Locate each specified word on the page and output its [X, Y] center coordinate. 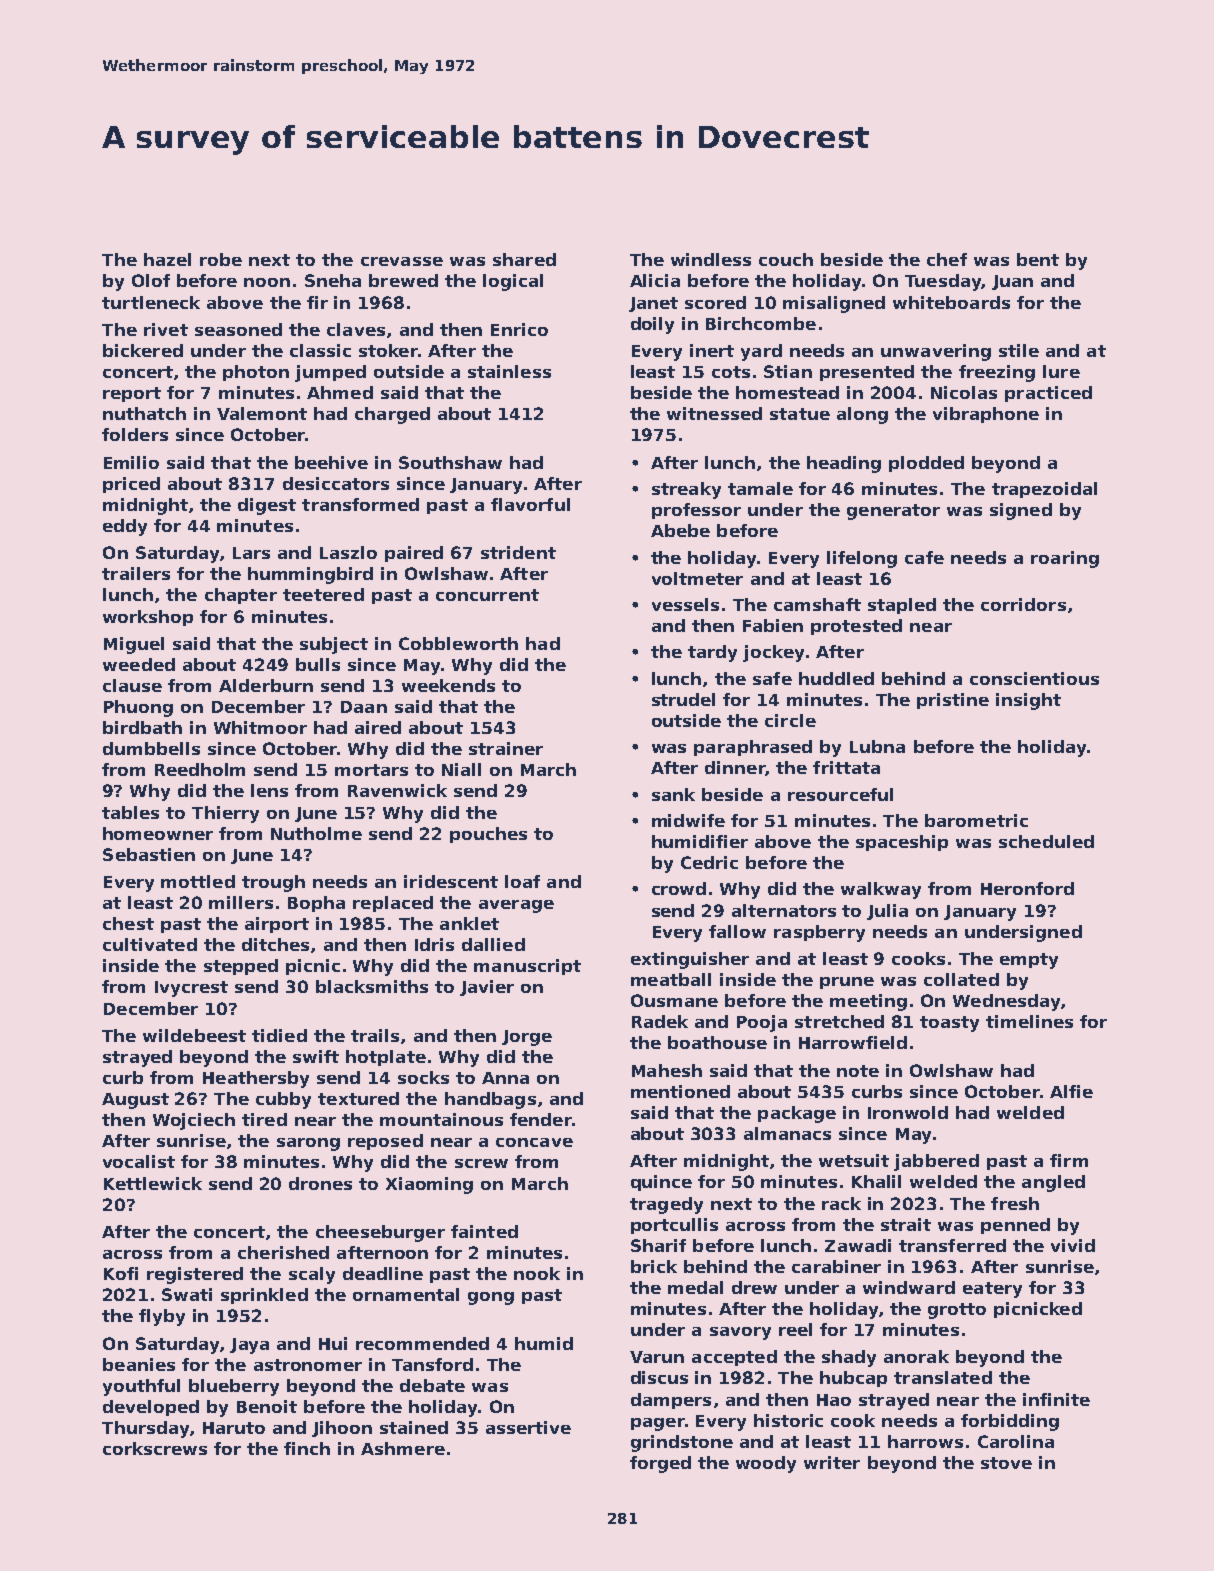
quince [661, 1183]
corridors [1023, 604]
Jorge [527, 1038]
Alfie [1071, 1091]
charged [392, 415]
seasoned [238, 329]
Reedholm [200, 769]
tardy [712, 653]
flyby [162, 1317]
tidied [279, 1035]
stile [1019, 350]
